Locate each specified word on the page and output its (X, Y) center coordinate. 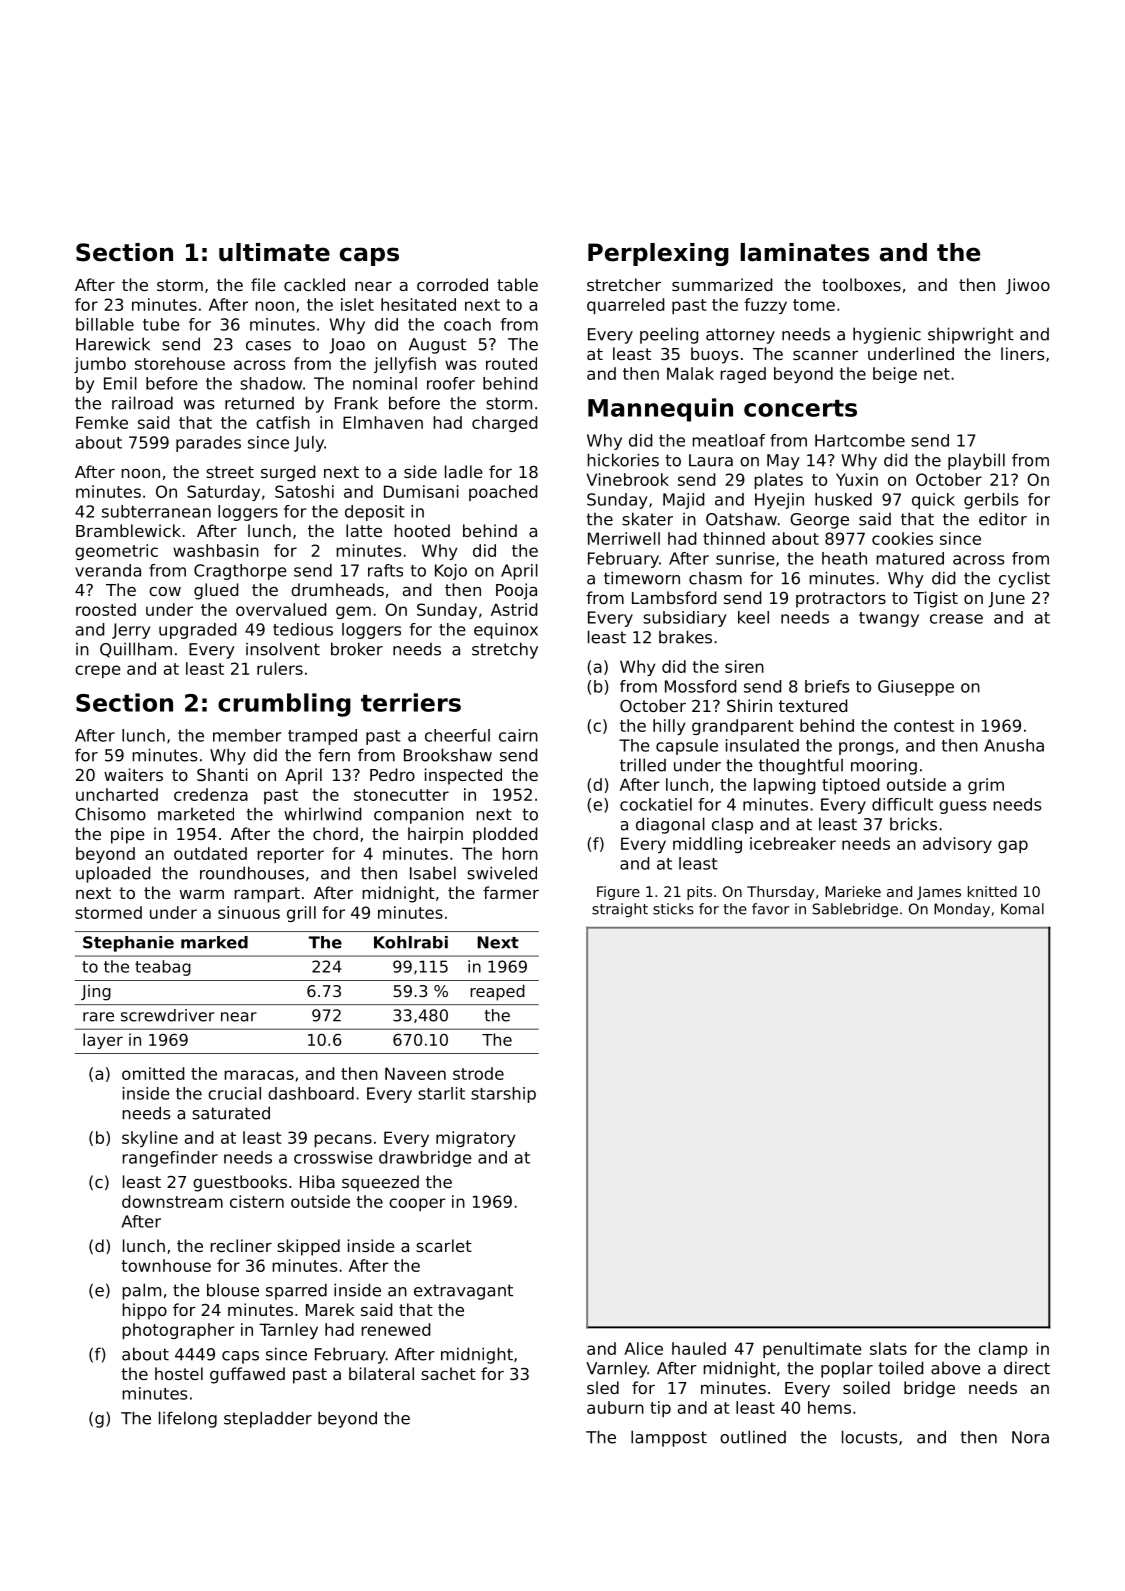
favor (770, 909)
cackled (314, 284)
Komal (1022, 909)
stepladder (268, 1419)
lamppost (669, 1438)
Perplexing (658, 254)
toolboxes (861, 284)
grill (301, 914)
